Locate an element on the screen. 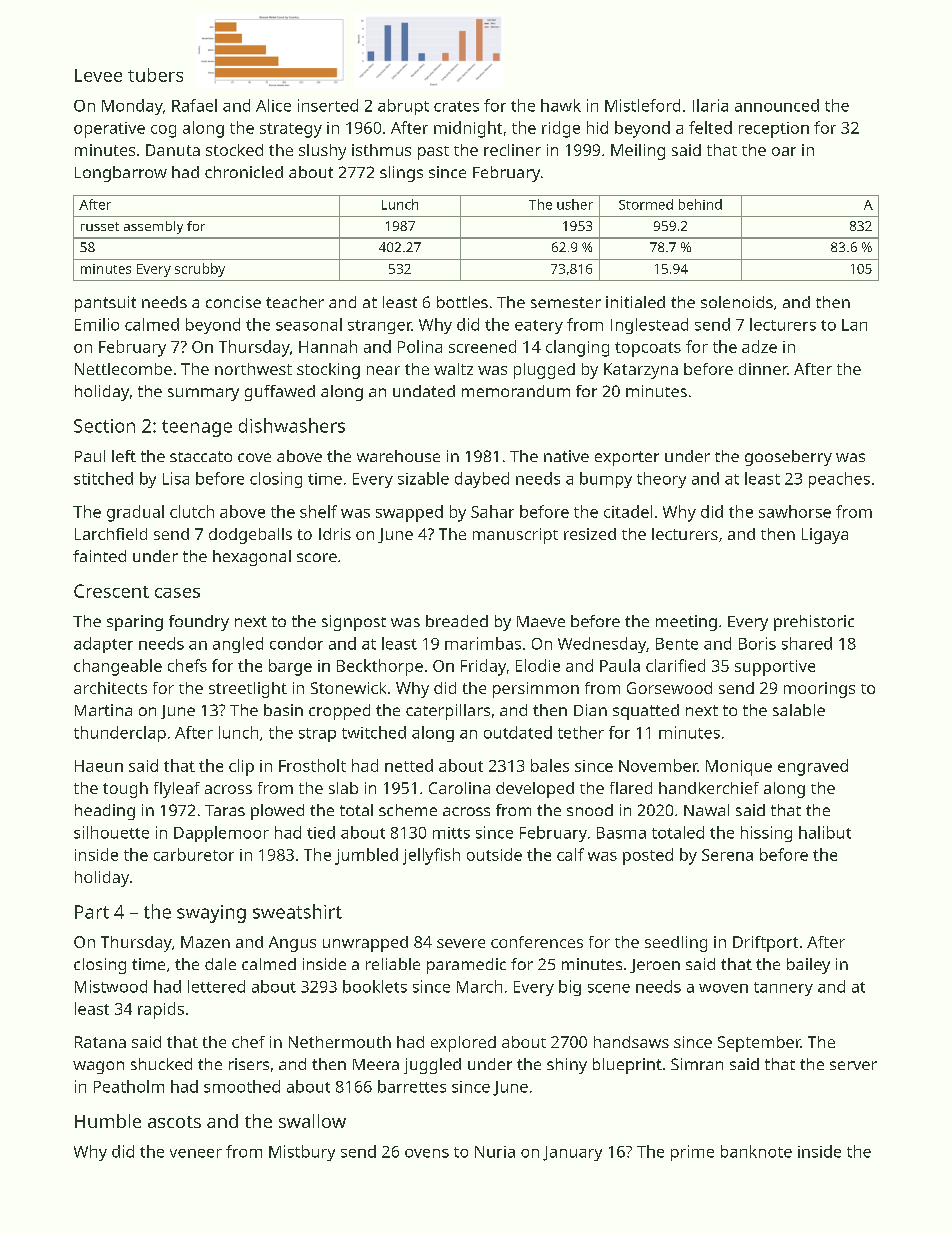  semester is located at coordinates (566, 302).
